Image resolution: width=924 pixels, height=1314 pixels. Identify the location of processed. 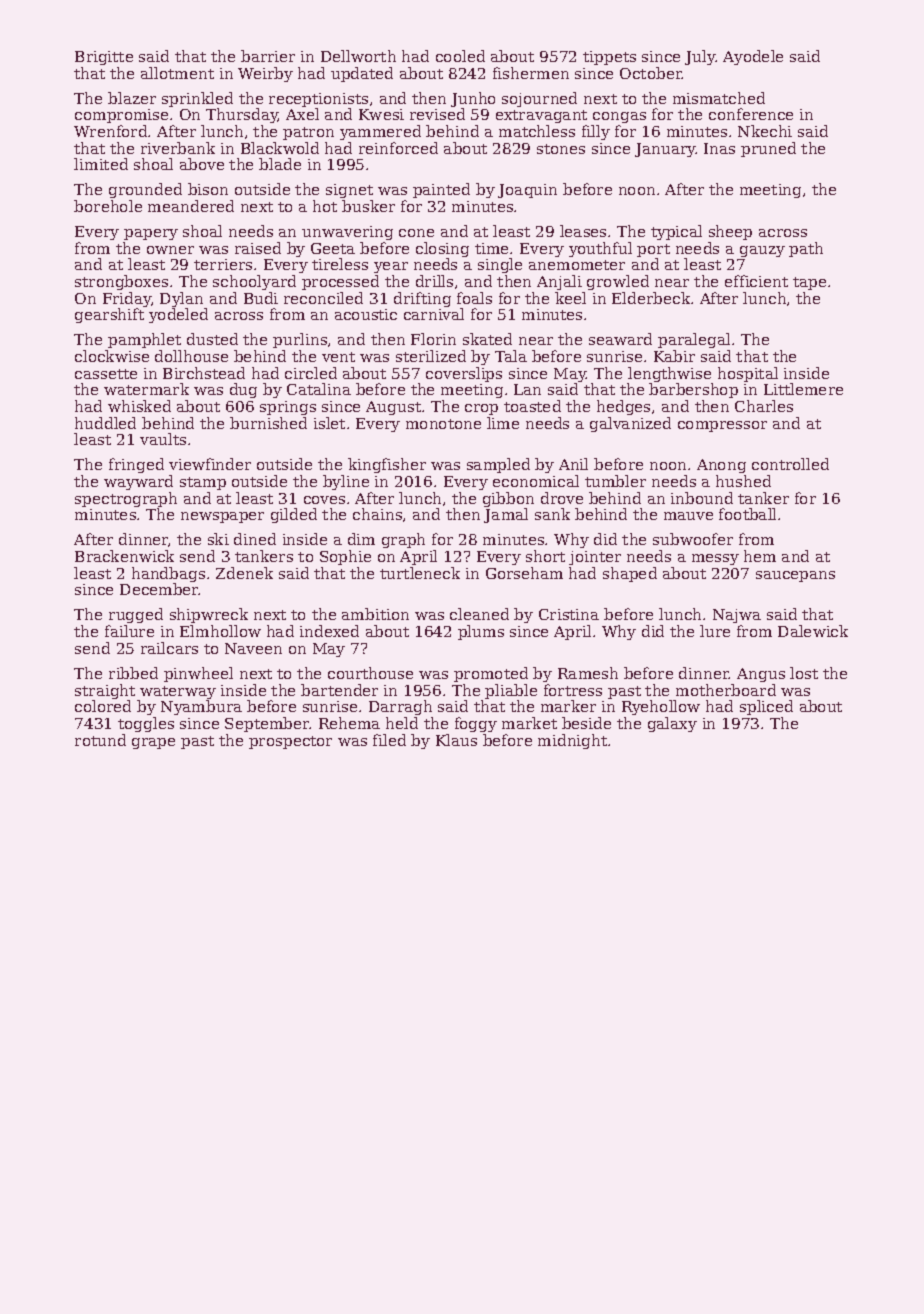
(340, 282).
